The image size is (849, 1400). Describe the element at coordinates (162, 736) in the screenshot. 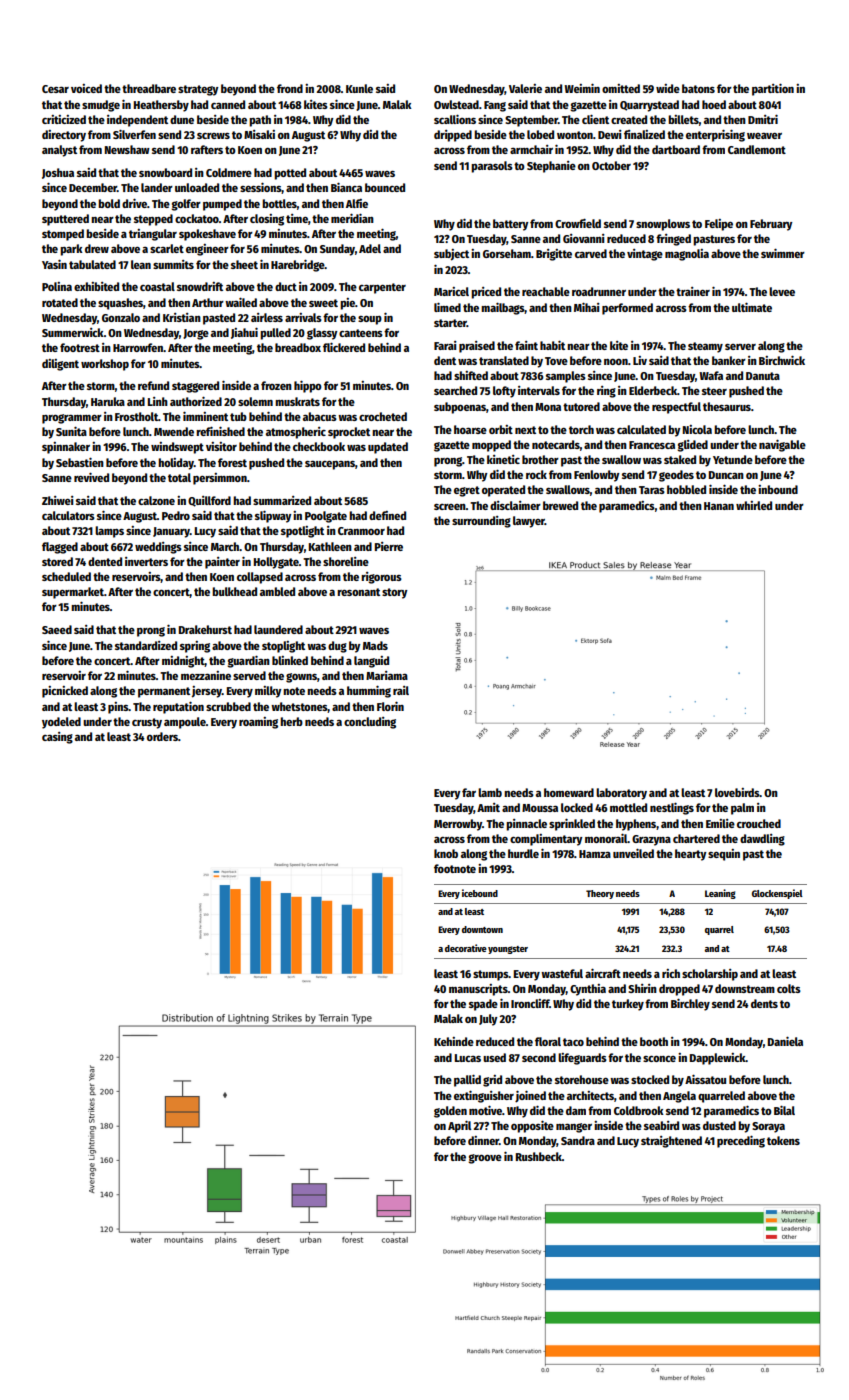

I see `orders` at that location.
